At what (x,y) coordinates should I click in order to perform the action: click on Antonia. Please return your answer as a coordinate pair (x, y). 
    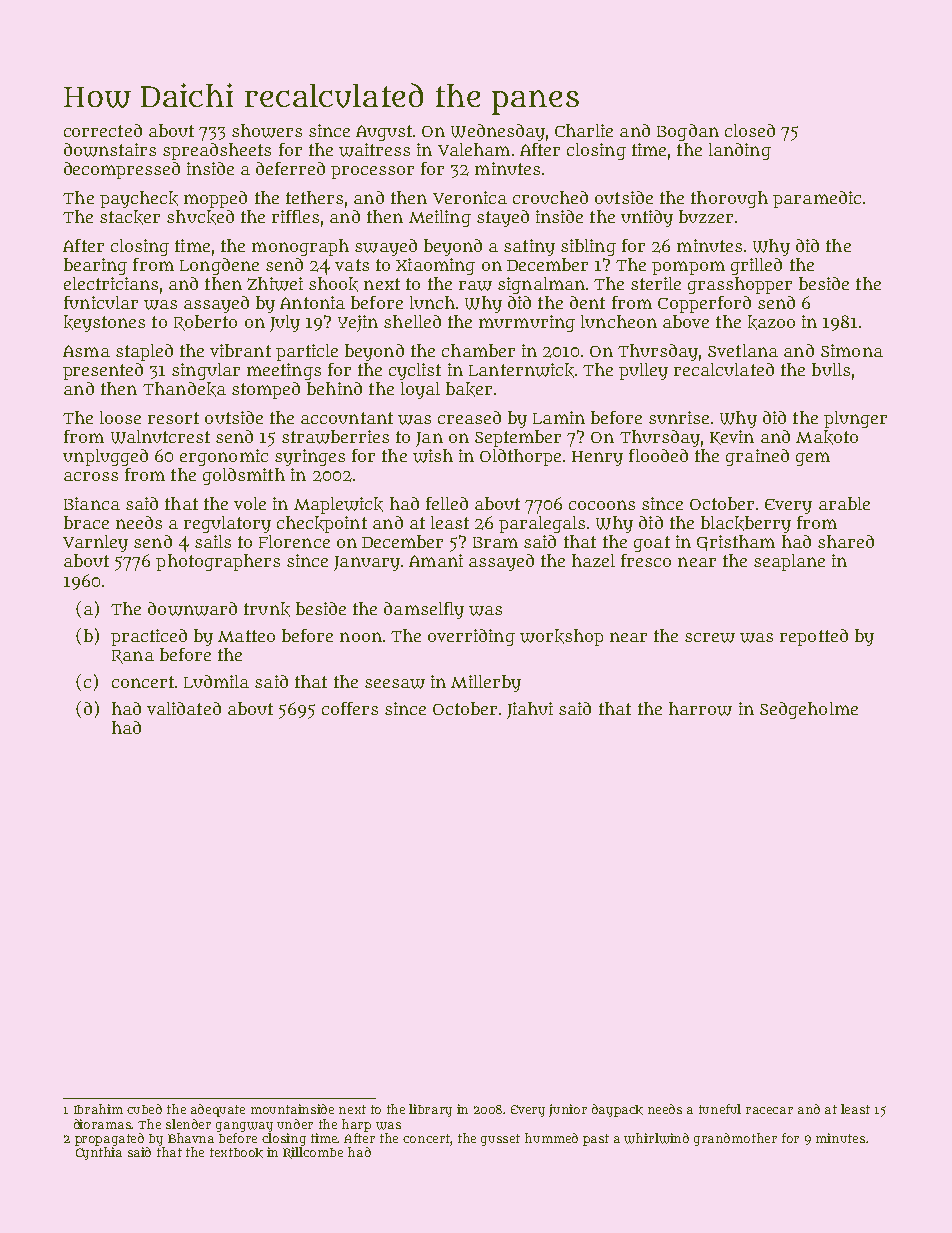
    Looking at the image, I should click on (312, 302).
